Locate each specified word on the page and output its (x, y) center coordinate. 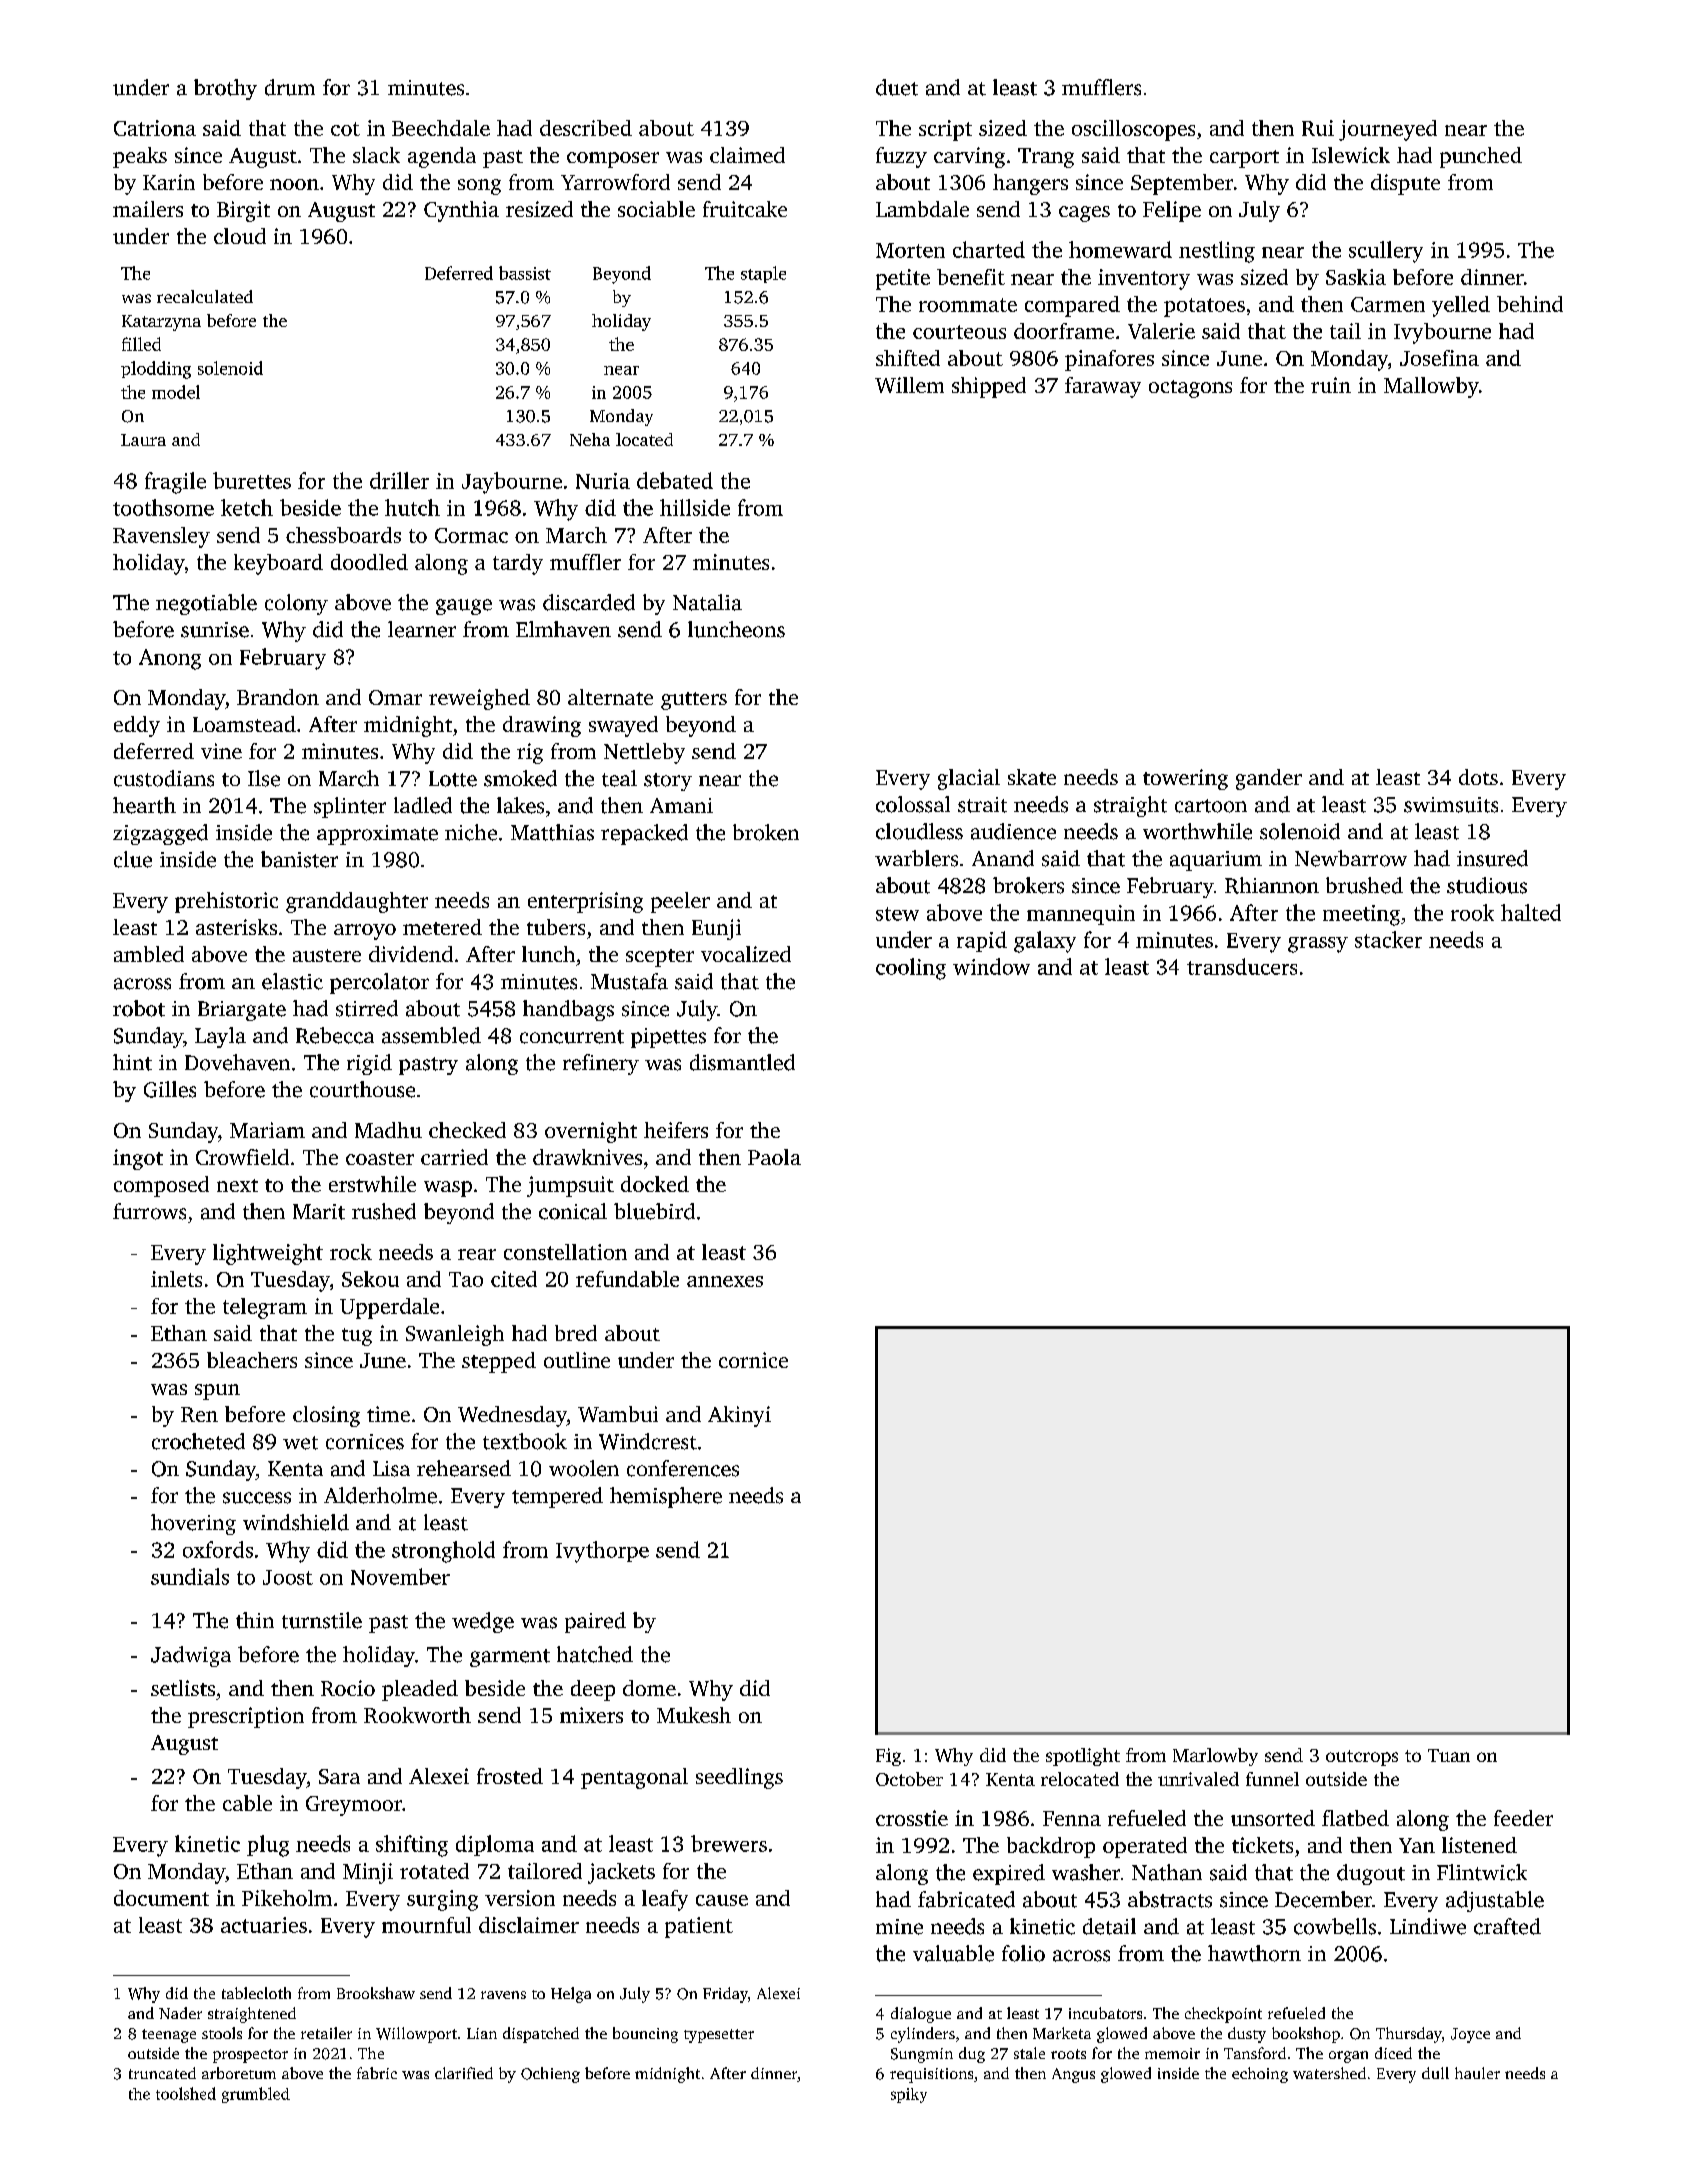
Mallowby (1431, 387)
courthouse (362, 1089)
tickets (1262, 1845)
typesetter (719, 2036)
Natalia (707, 602)
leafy (665, 1900)
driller (399, 480)
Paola (774, 1157)
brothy (225, 89)
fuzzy (901, 157)
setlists (183, 1688)
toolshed (186, 2093)
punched (1481, 157)
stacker (1388, 939)
